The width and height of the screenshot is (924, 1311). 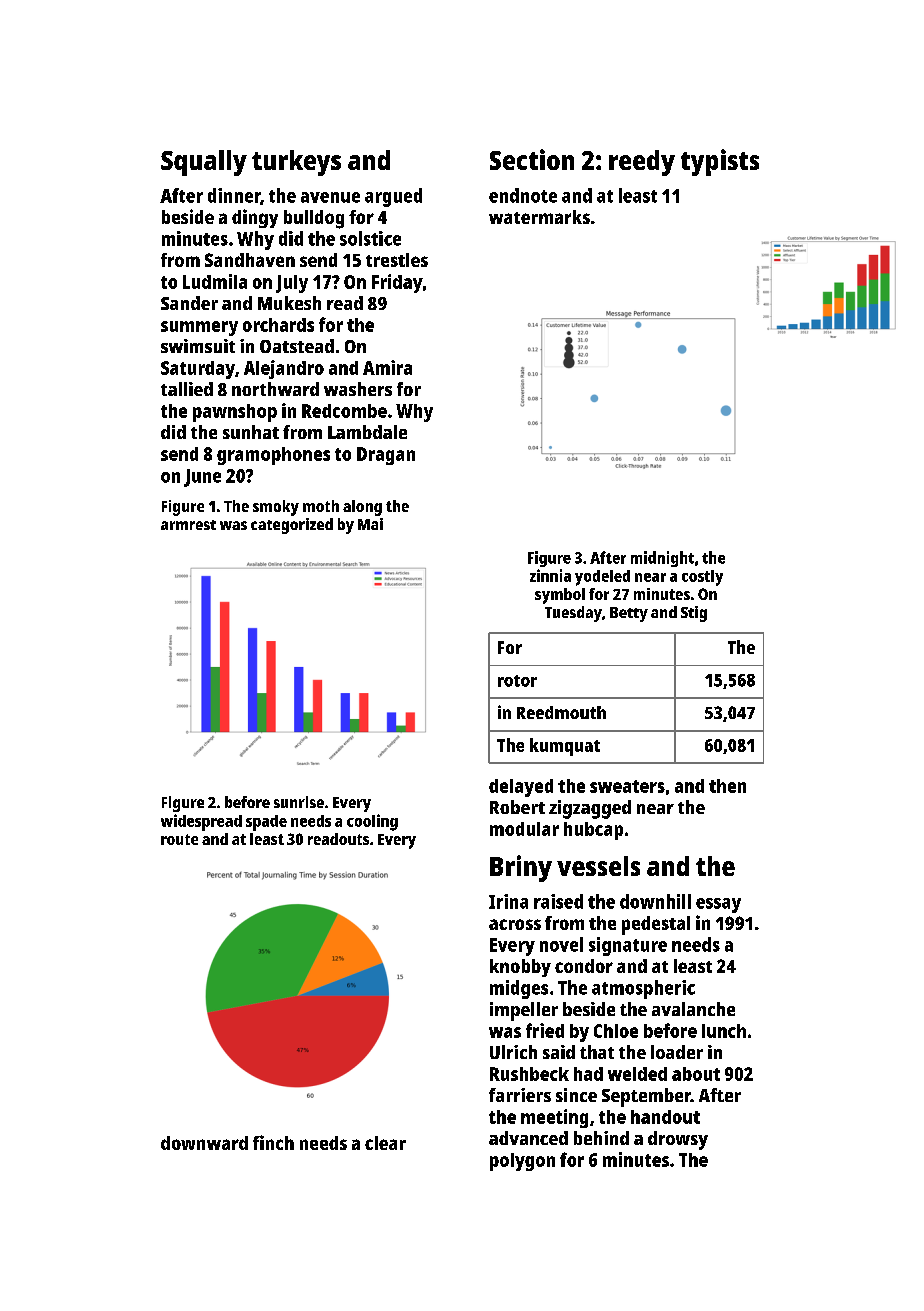 I want to click on typists, so click(x=720, y=162).
